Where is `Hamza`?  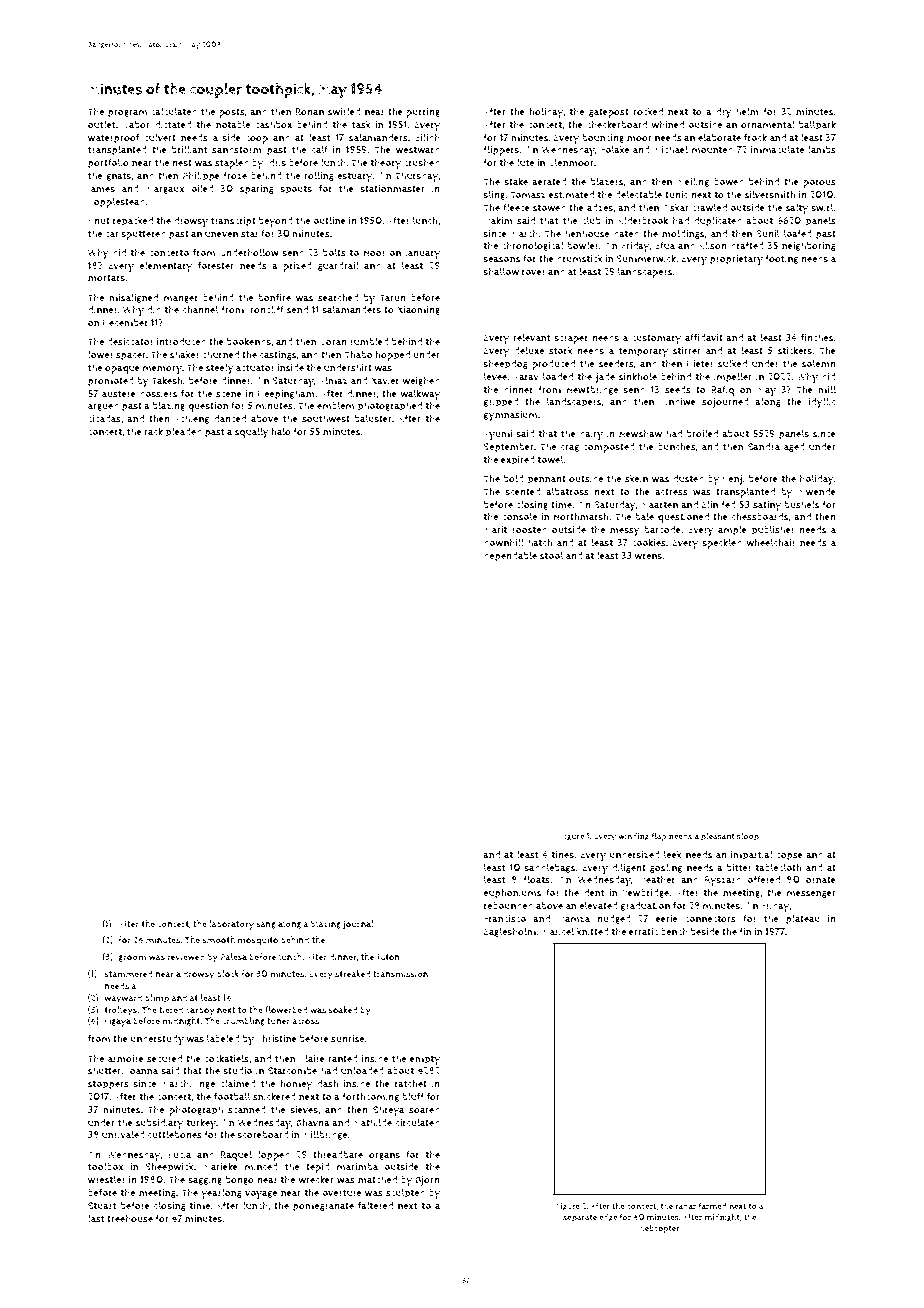 Hamza is located at coordinates (574, 919).
